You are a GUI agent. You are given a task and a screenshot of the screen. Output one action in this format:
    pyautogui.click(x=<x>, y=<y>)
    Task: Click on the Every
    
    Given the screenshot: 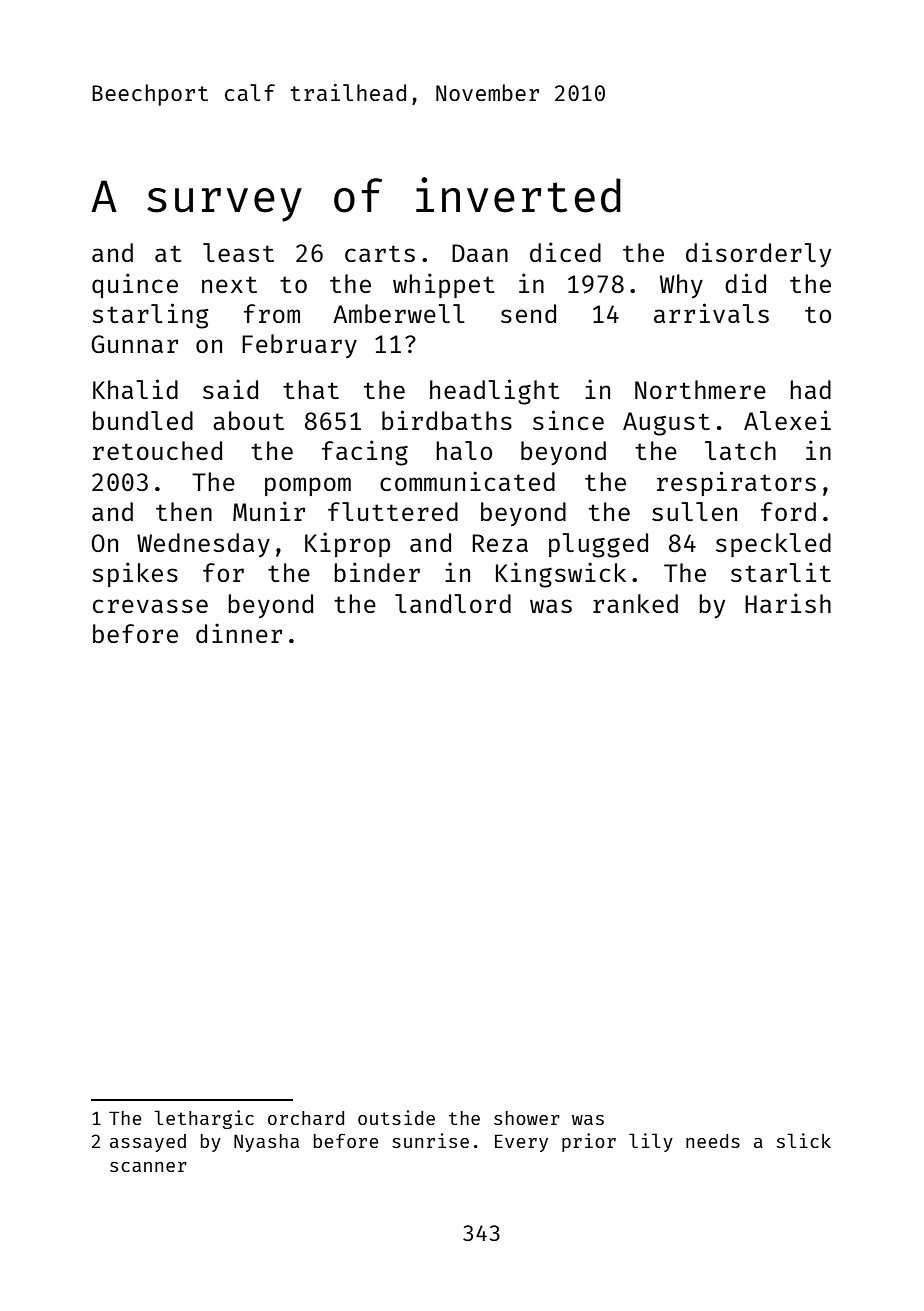 What is the action you would take?
    pyautogui.click(x=521, y=1143)
